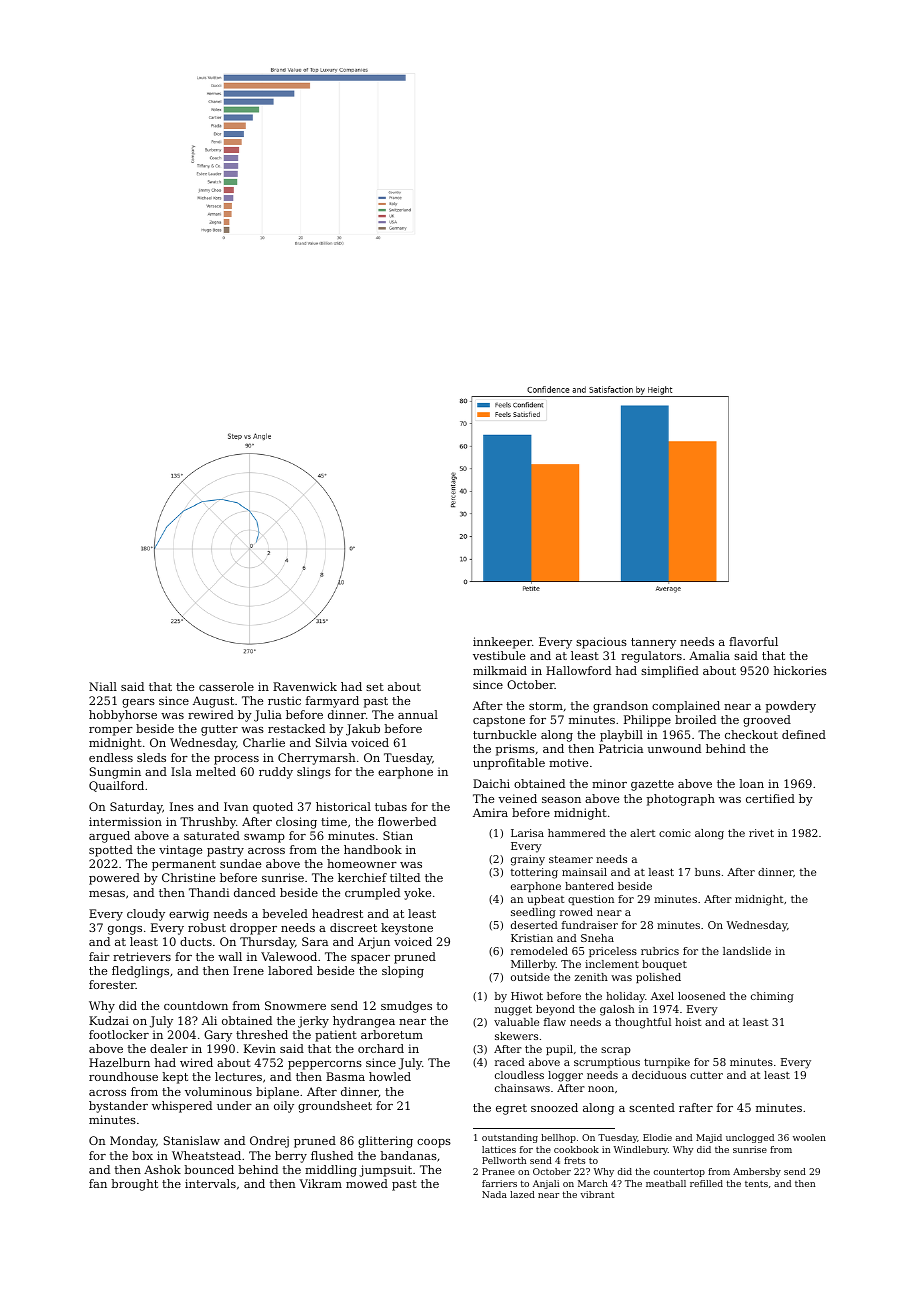  Describe the element at coordinates (491, 783) in the page. I see `Daichi` at that location.
